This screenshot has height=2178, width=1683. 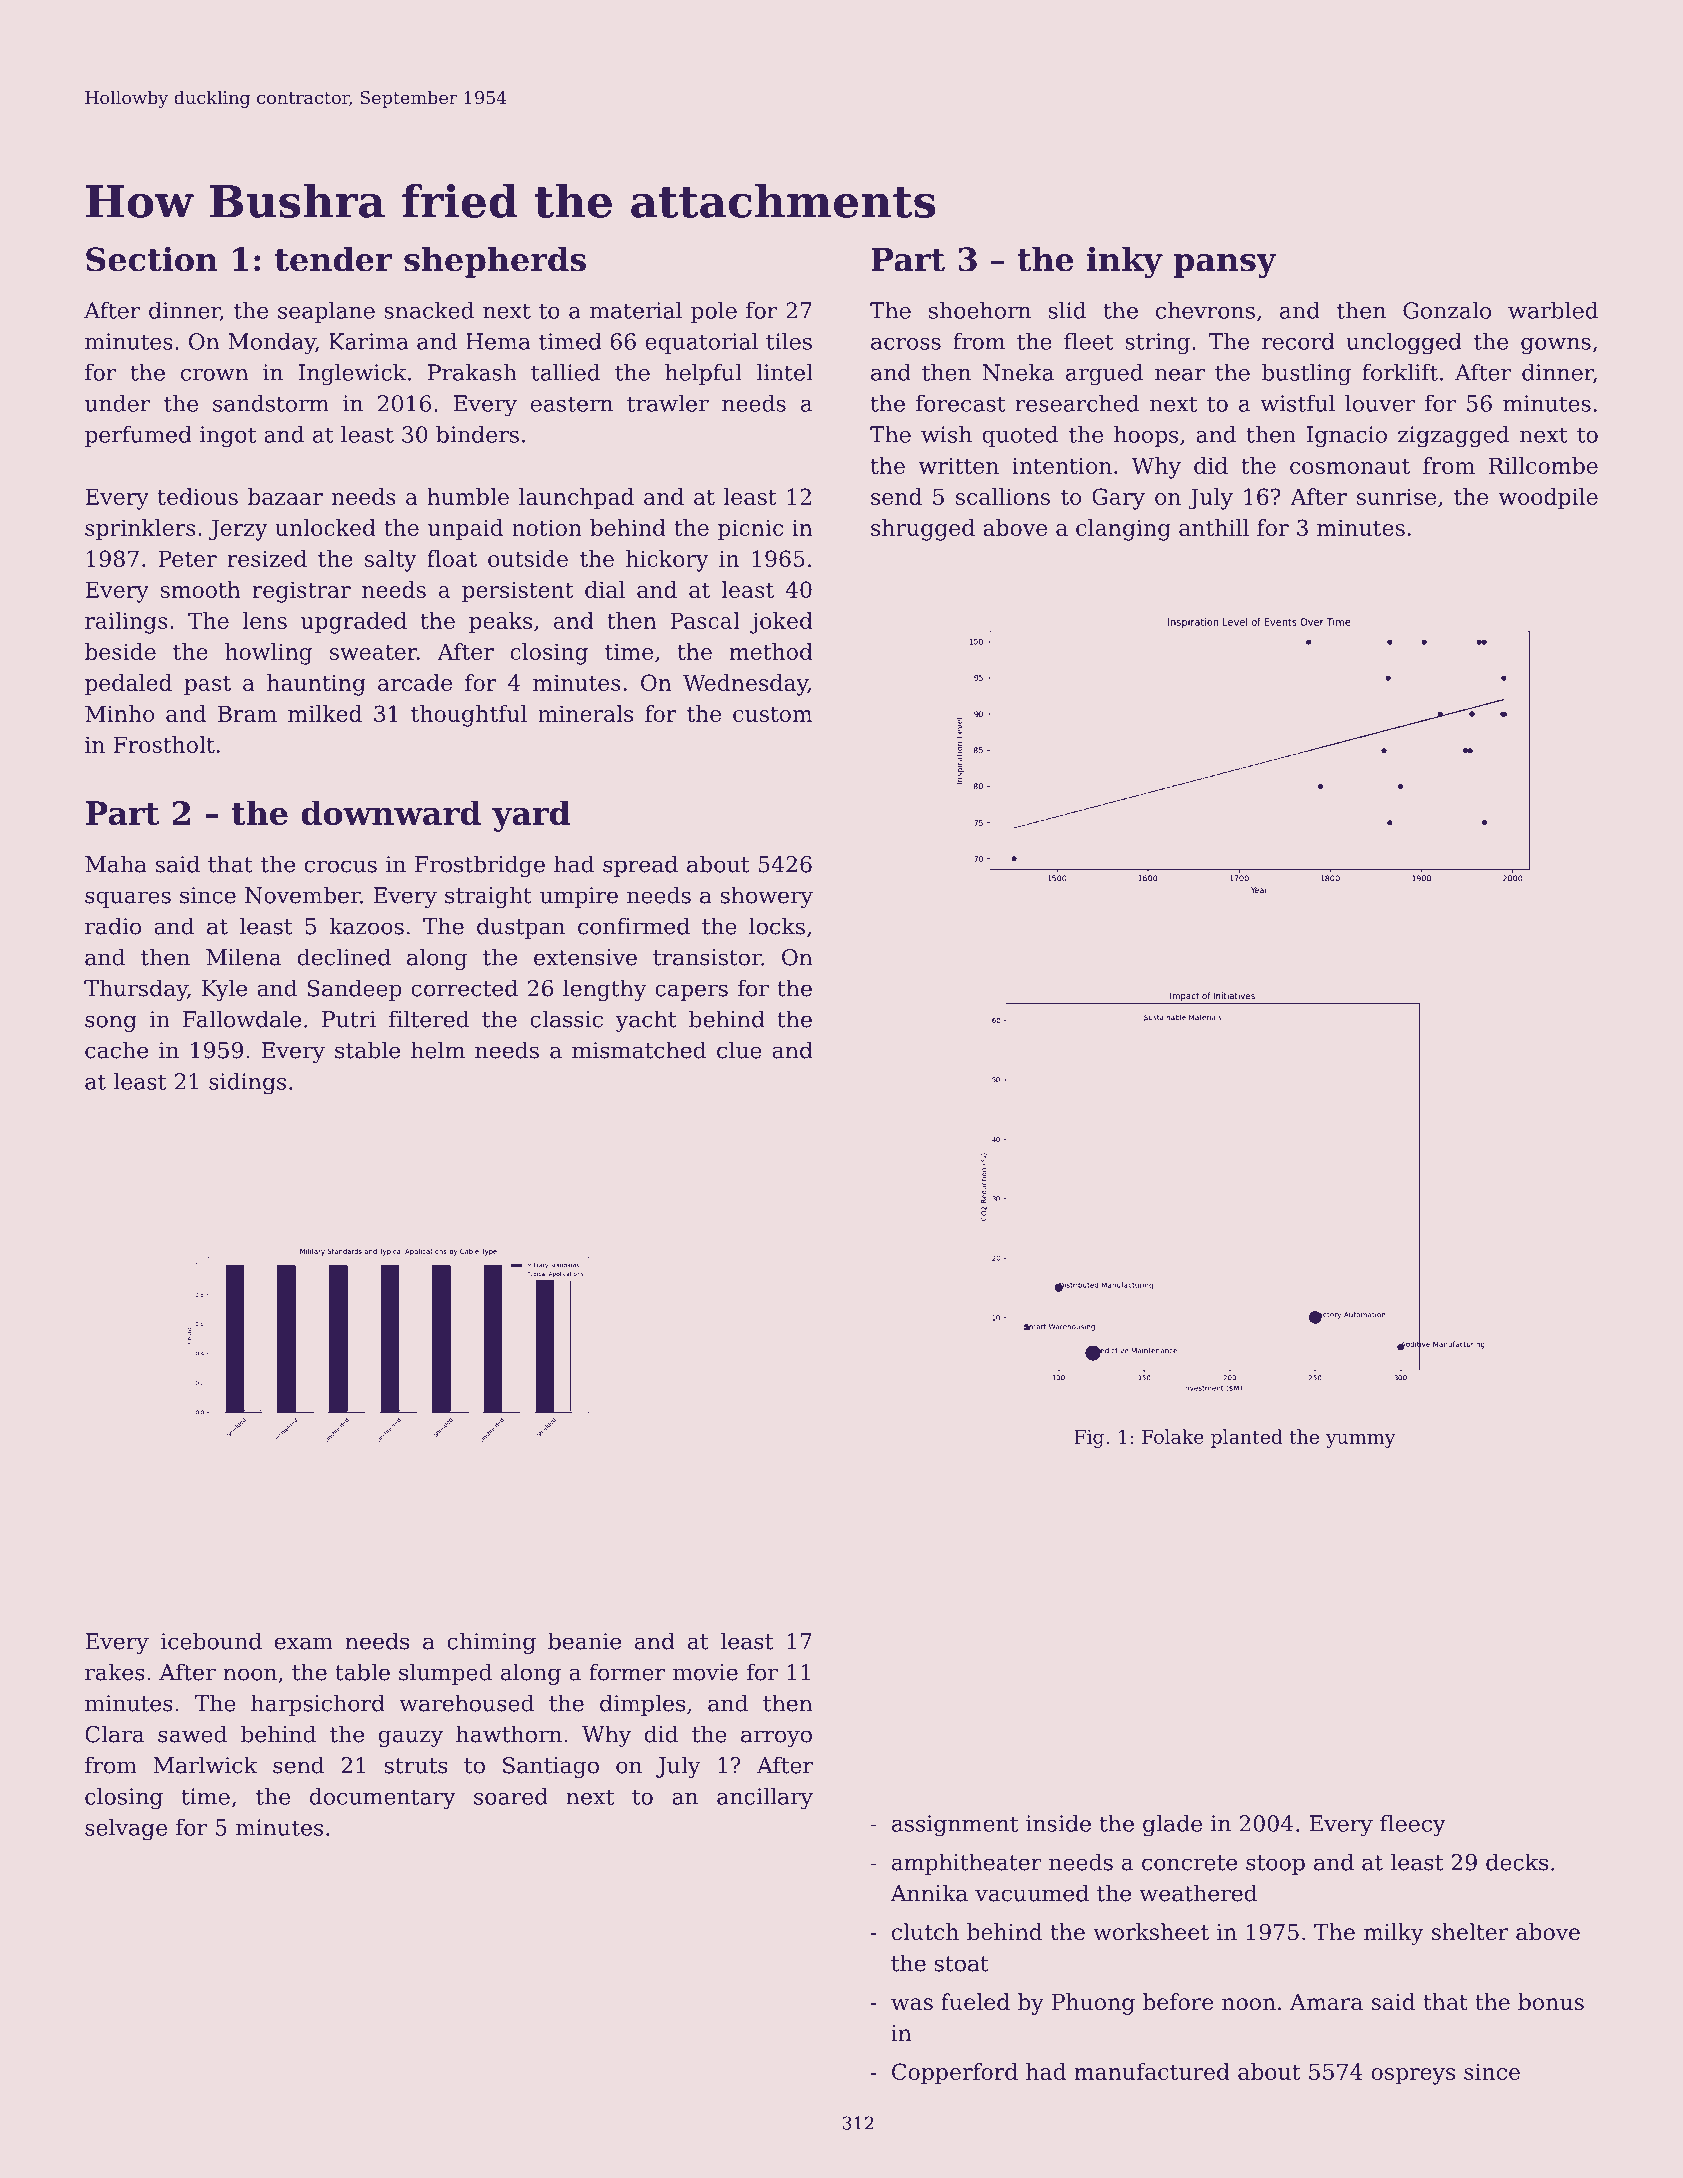 What do you see at coordinates (511, 1796) in the screenshot?
I see `soared` at bounding box center [511, 1796].
